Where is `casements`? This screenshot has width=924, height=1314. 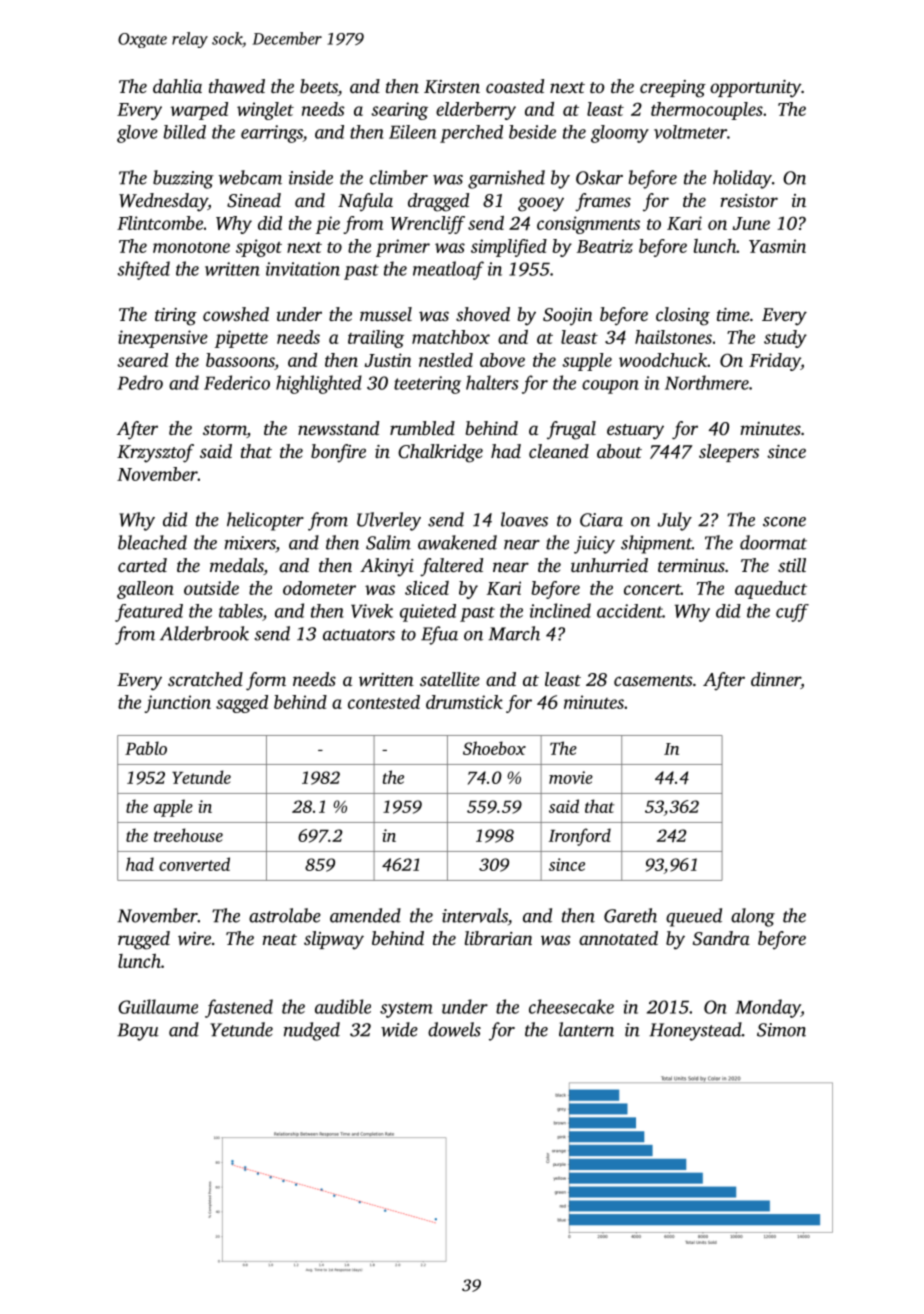
casements is located at coordinates (653, 680).
